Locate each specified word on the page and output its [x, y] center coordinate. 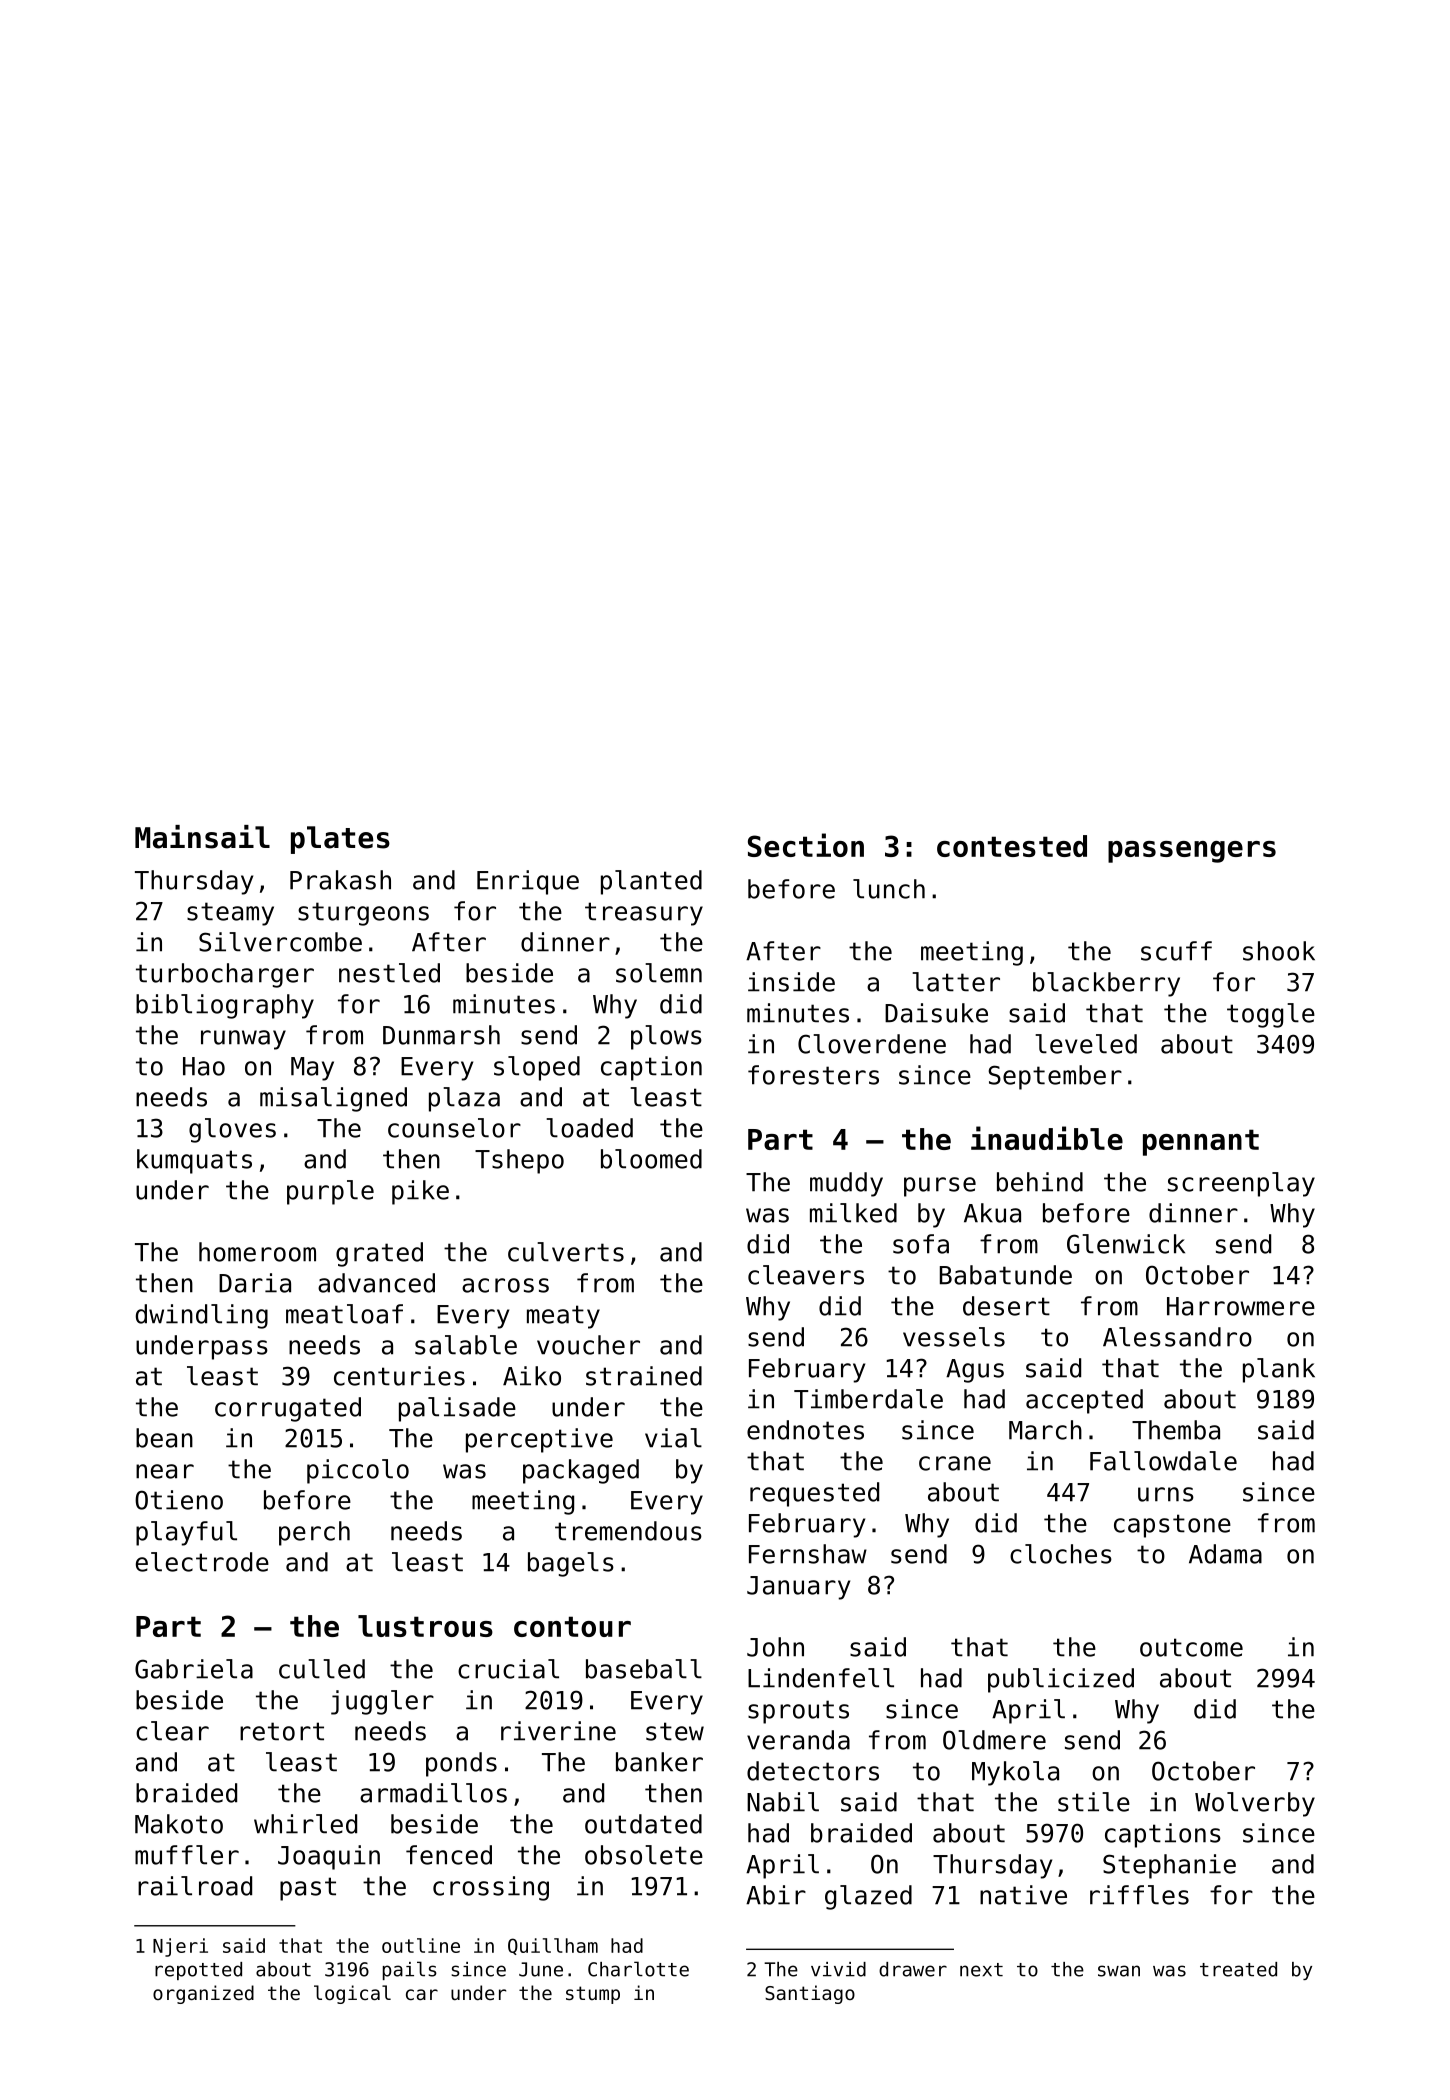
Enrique [528, 882]
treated [1238, 1969]
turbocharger [225, 975]
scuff [1176, 951]
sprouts [798, 1712]
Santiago [810, 1994]
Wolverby [1255, 1804]
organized [203, 1994]
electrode [202, 1562]
